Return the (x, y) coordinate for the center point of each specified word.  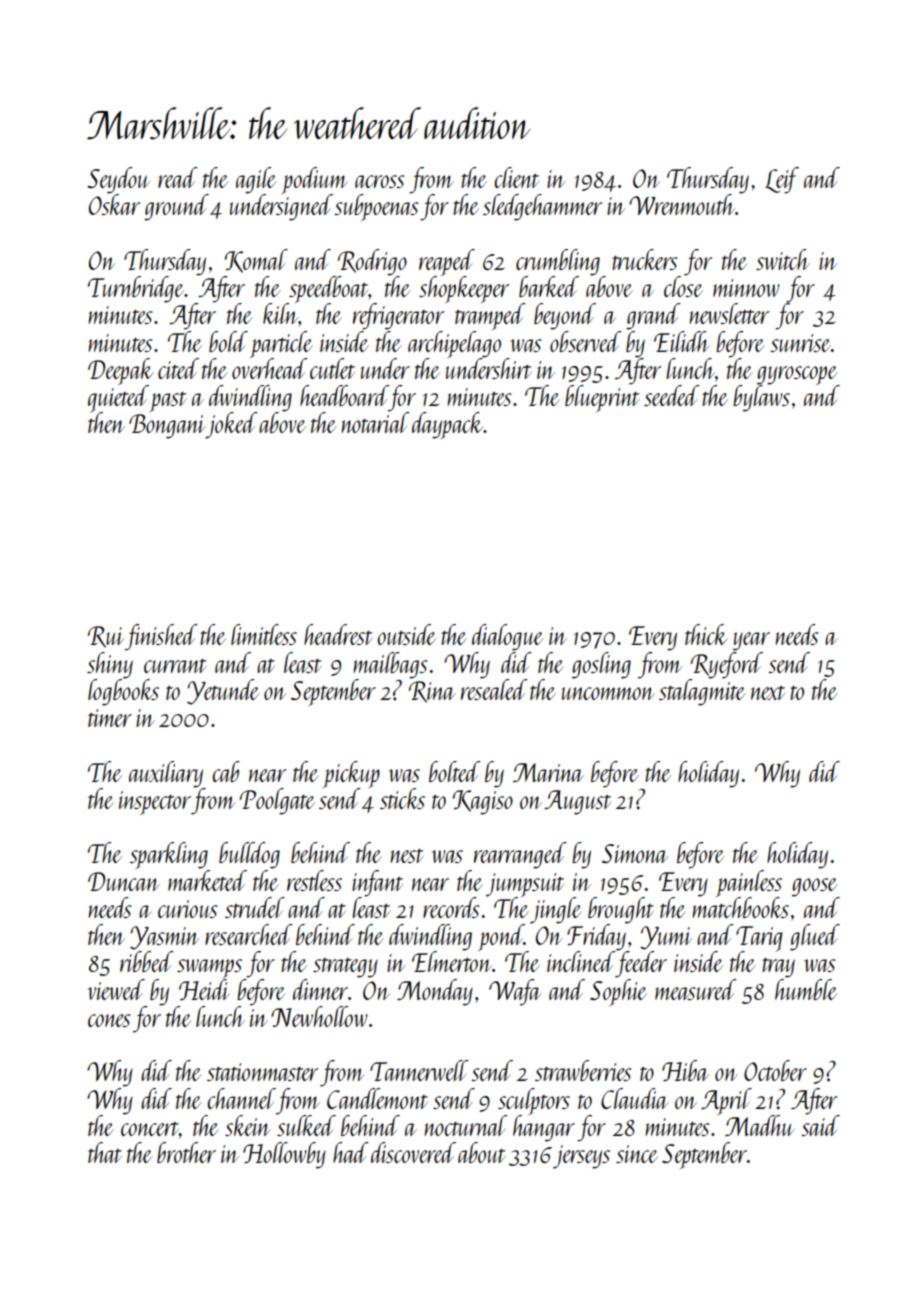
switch (783, 259)
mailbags (390, 665)
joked (232, 425)
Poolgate (277, 801)
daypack (448, 425)
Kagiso (483, 802)
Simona (635, 853)
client (516, 177)
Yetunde (223, 692)
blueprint (602, 398)
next (768, 692)
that (105, 1152)
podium (315, 180)
